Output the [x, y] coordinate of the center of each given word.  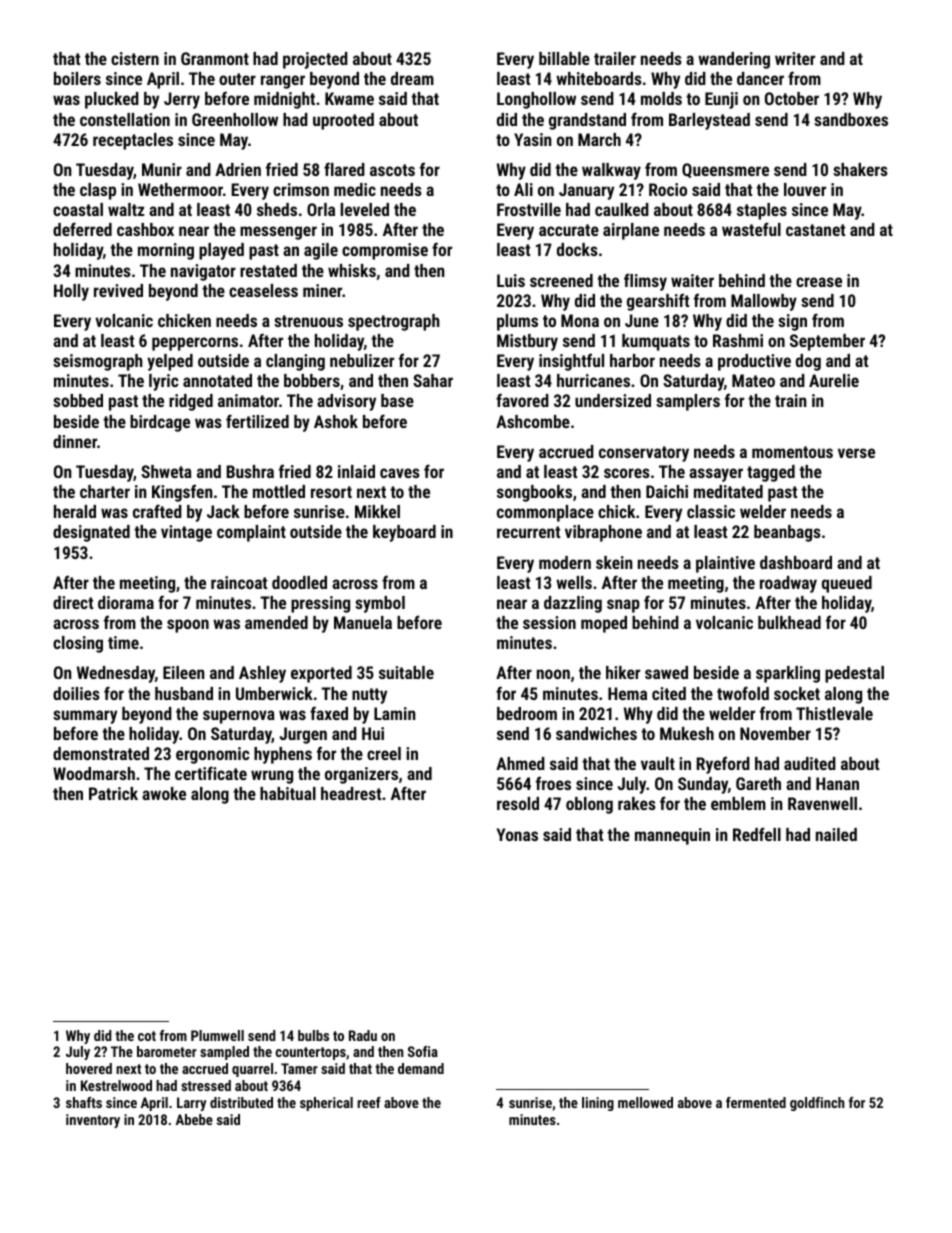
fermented [756, 1102]
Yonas [517, 834]
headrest [351, 793]
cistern [135, 58]
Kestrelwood [116, 1085]
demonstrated [101, 753]
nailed [836, 834]
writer [795, 58]
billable [564, 58]
